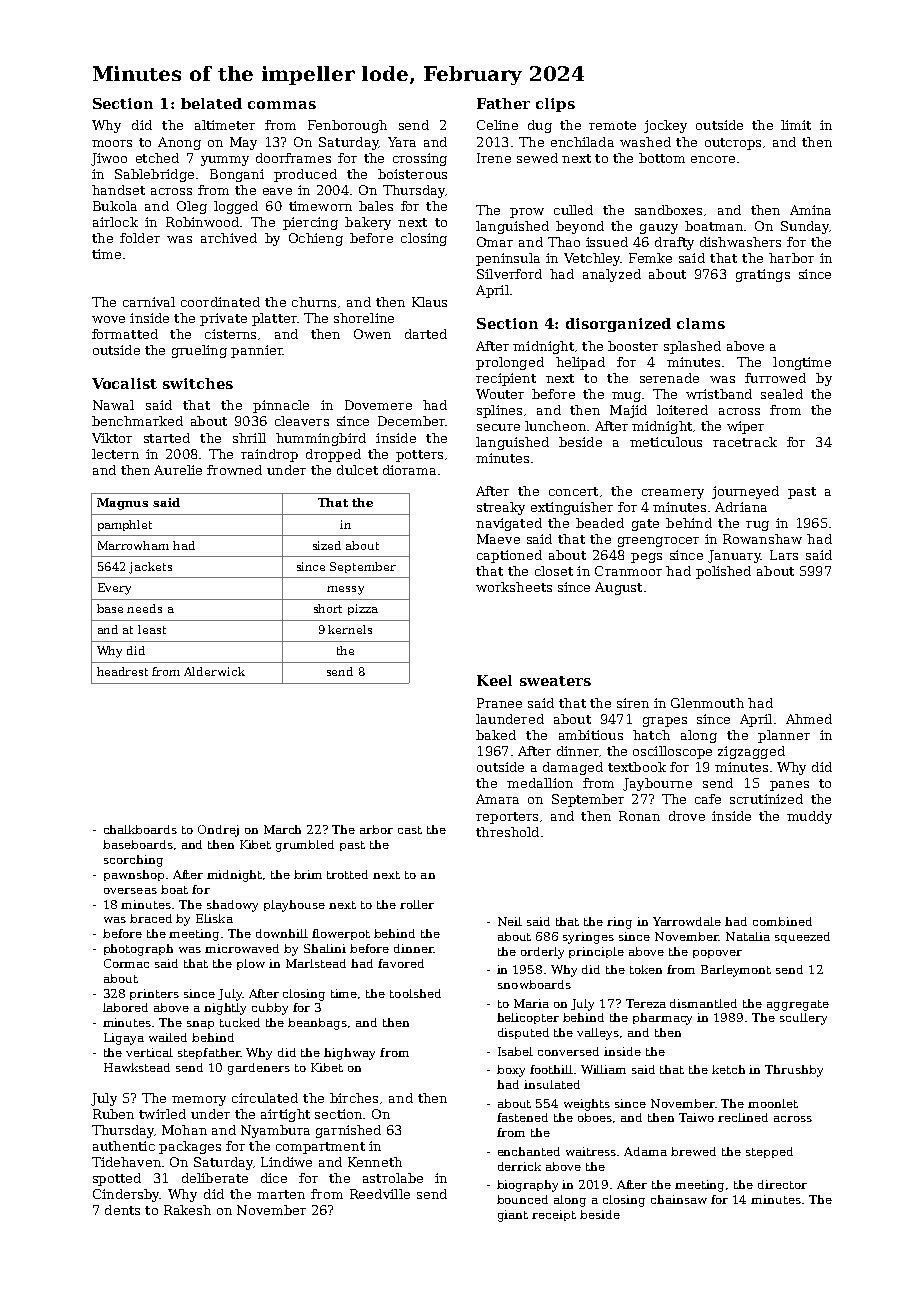 The width and height of the document is (924, 1308). What do you see at coordinates (151, 918) in the document?
I see `braced` at bounding box center [151, 918].
